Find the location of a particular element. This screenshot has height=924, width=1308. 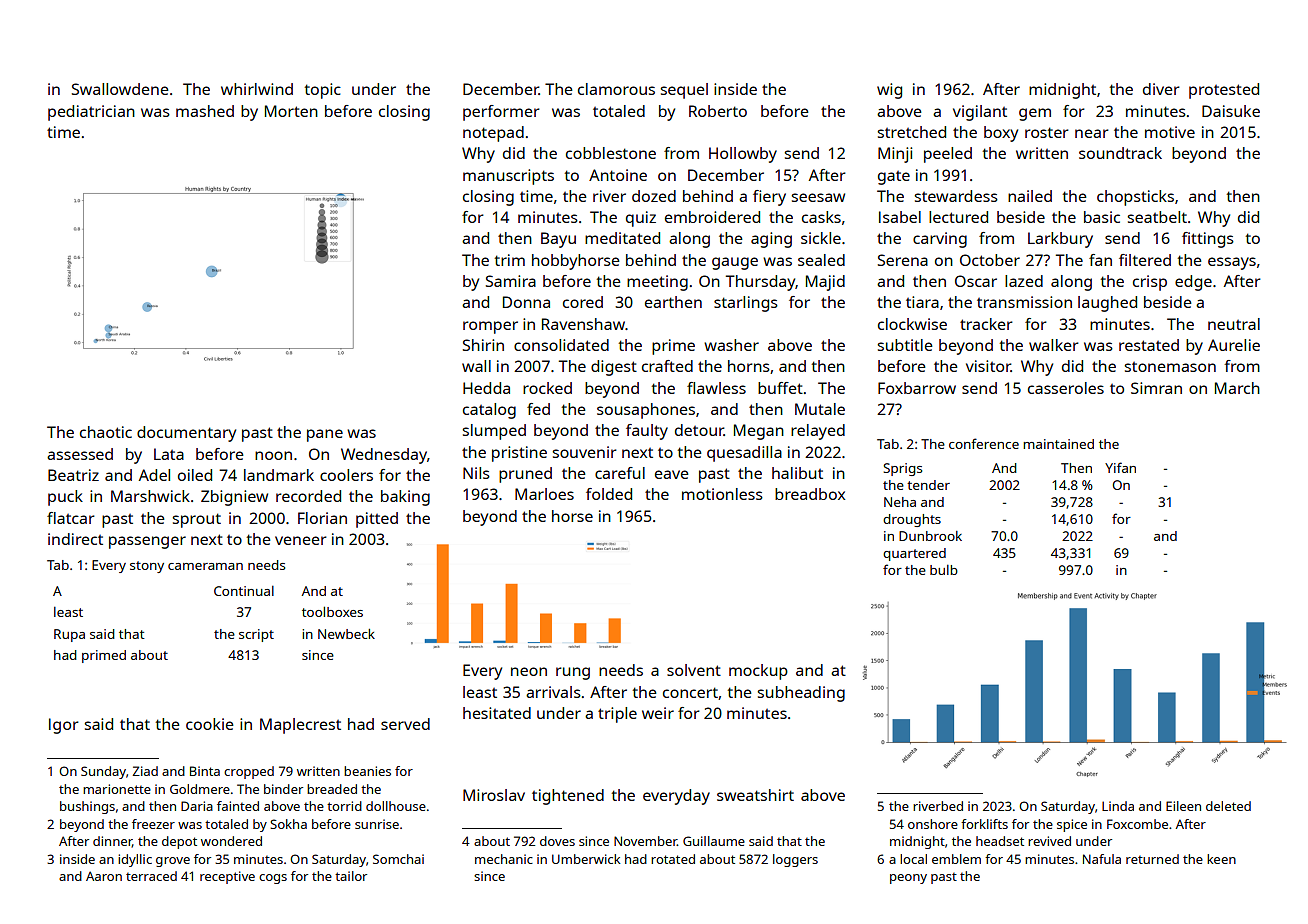

stony is located at coordinates (147, 567).
